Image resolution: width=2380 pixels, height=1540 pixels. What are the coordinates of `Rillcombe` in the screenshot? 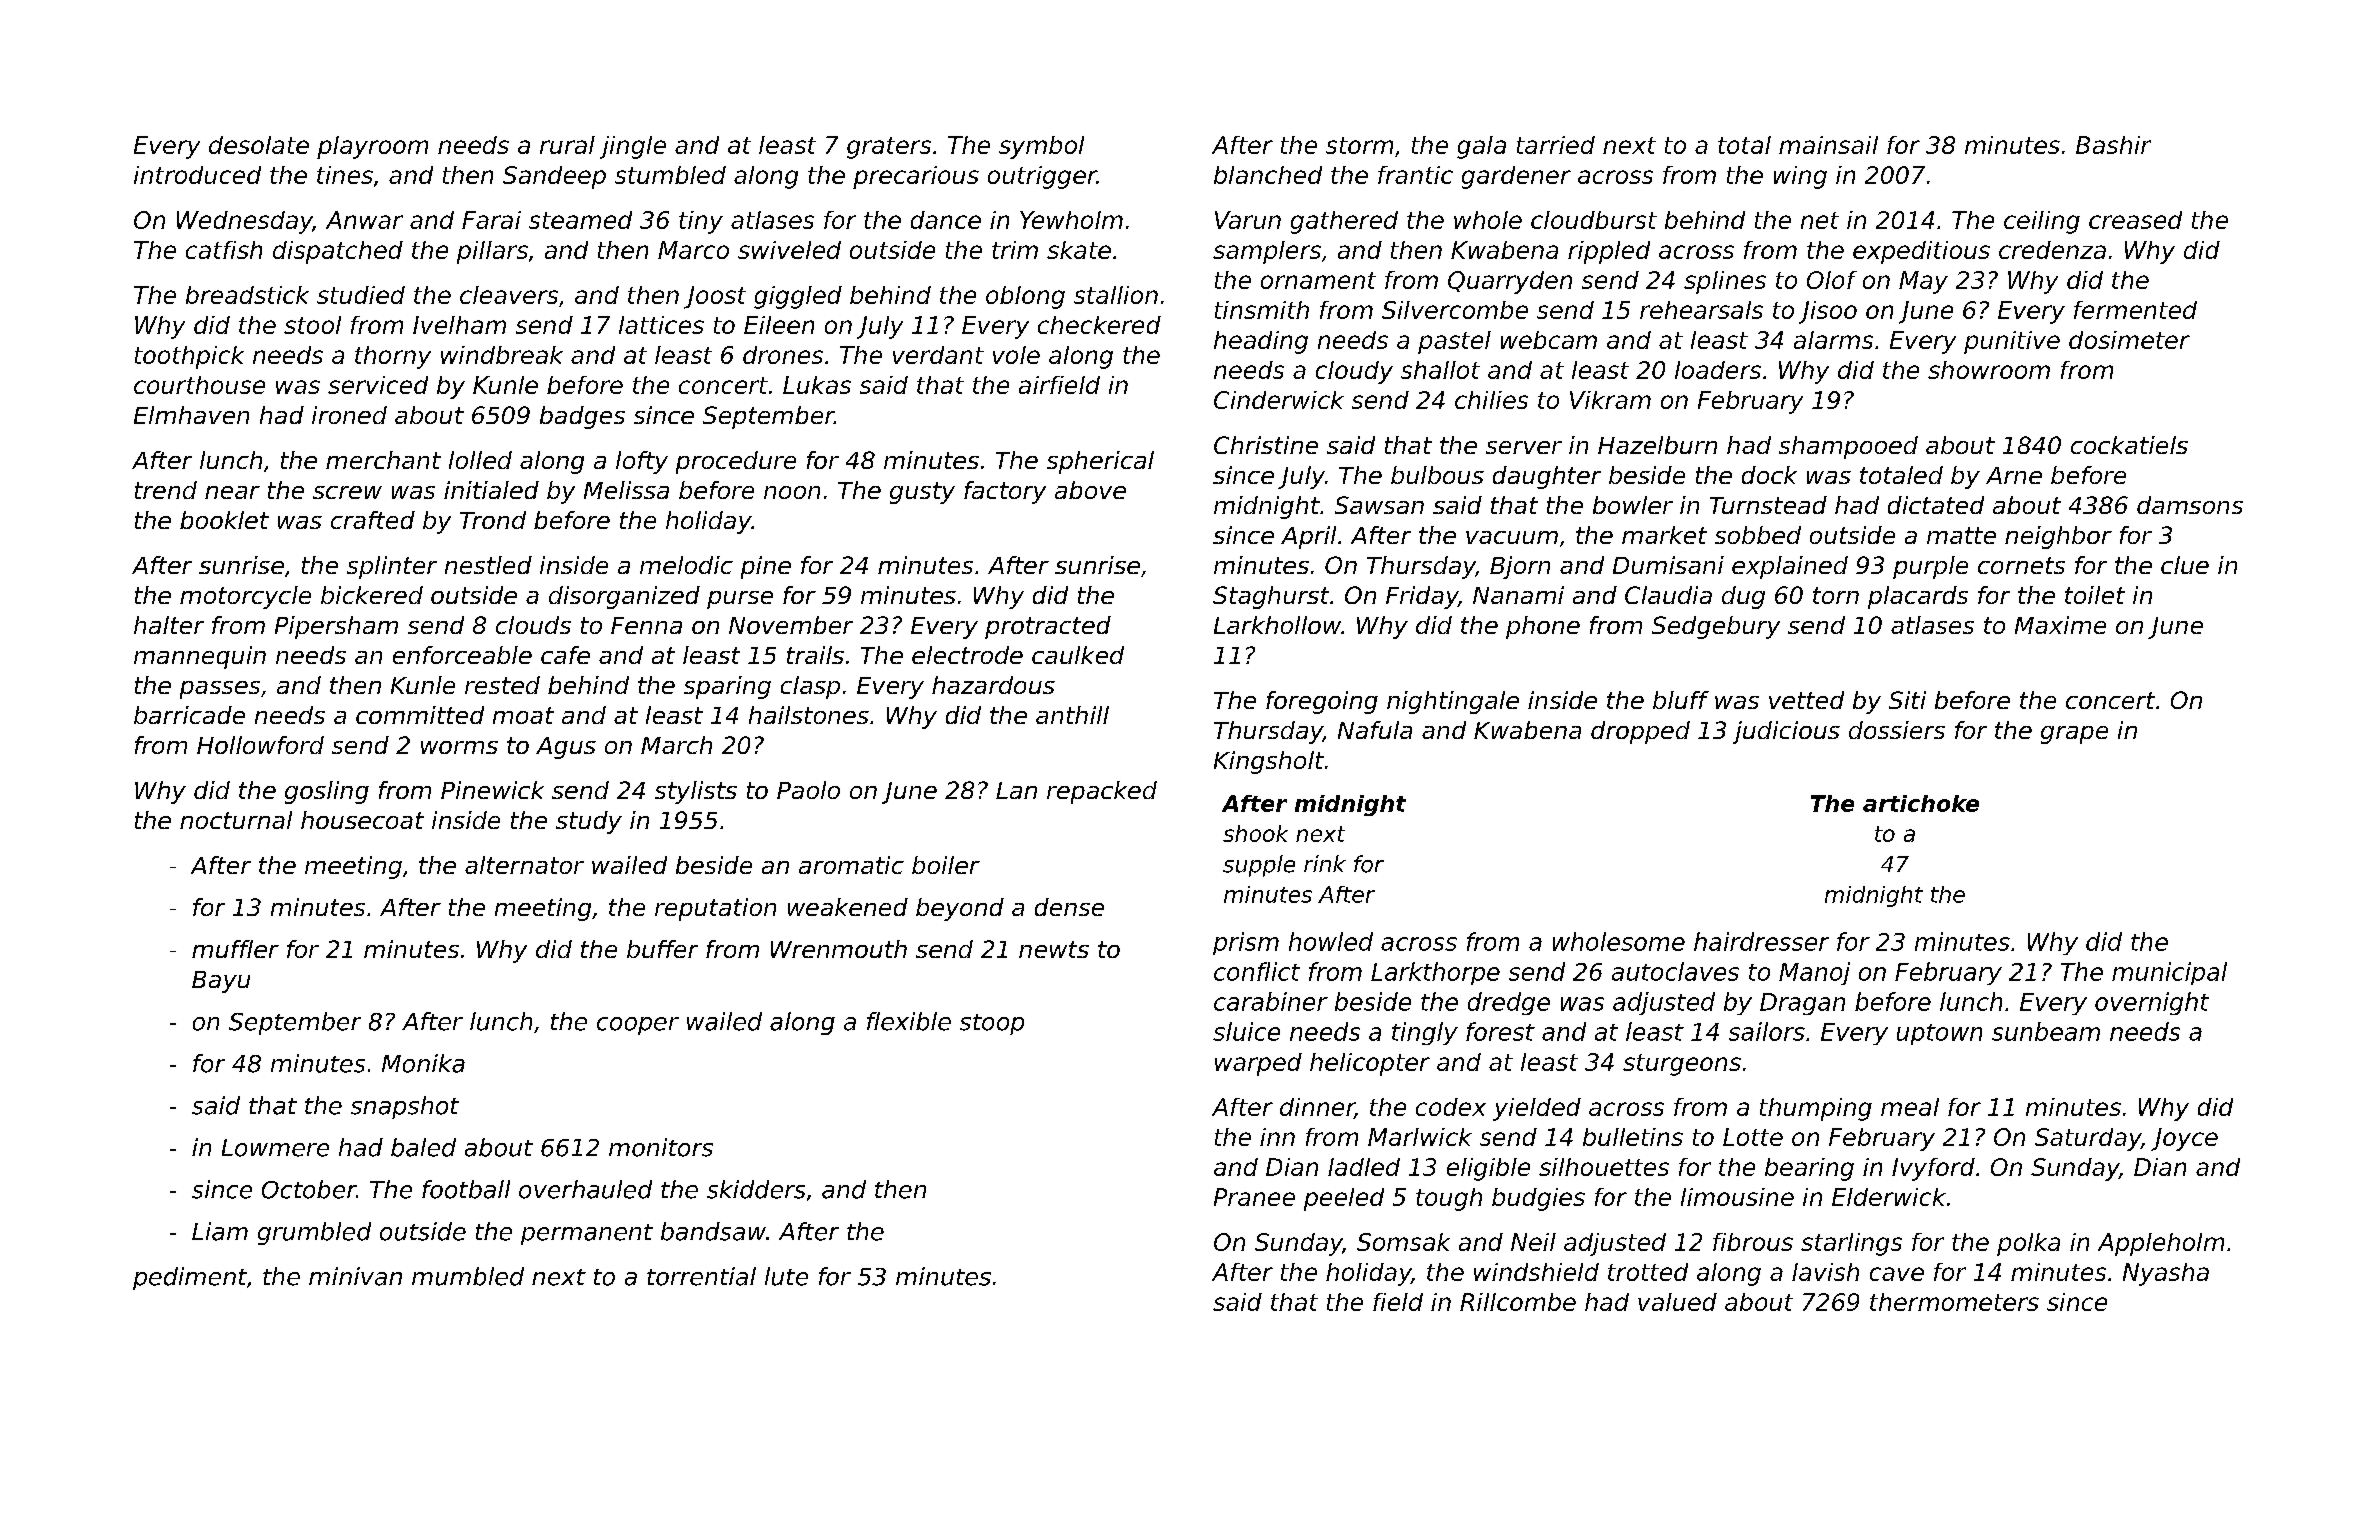 It's located at (1518, 1302).
